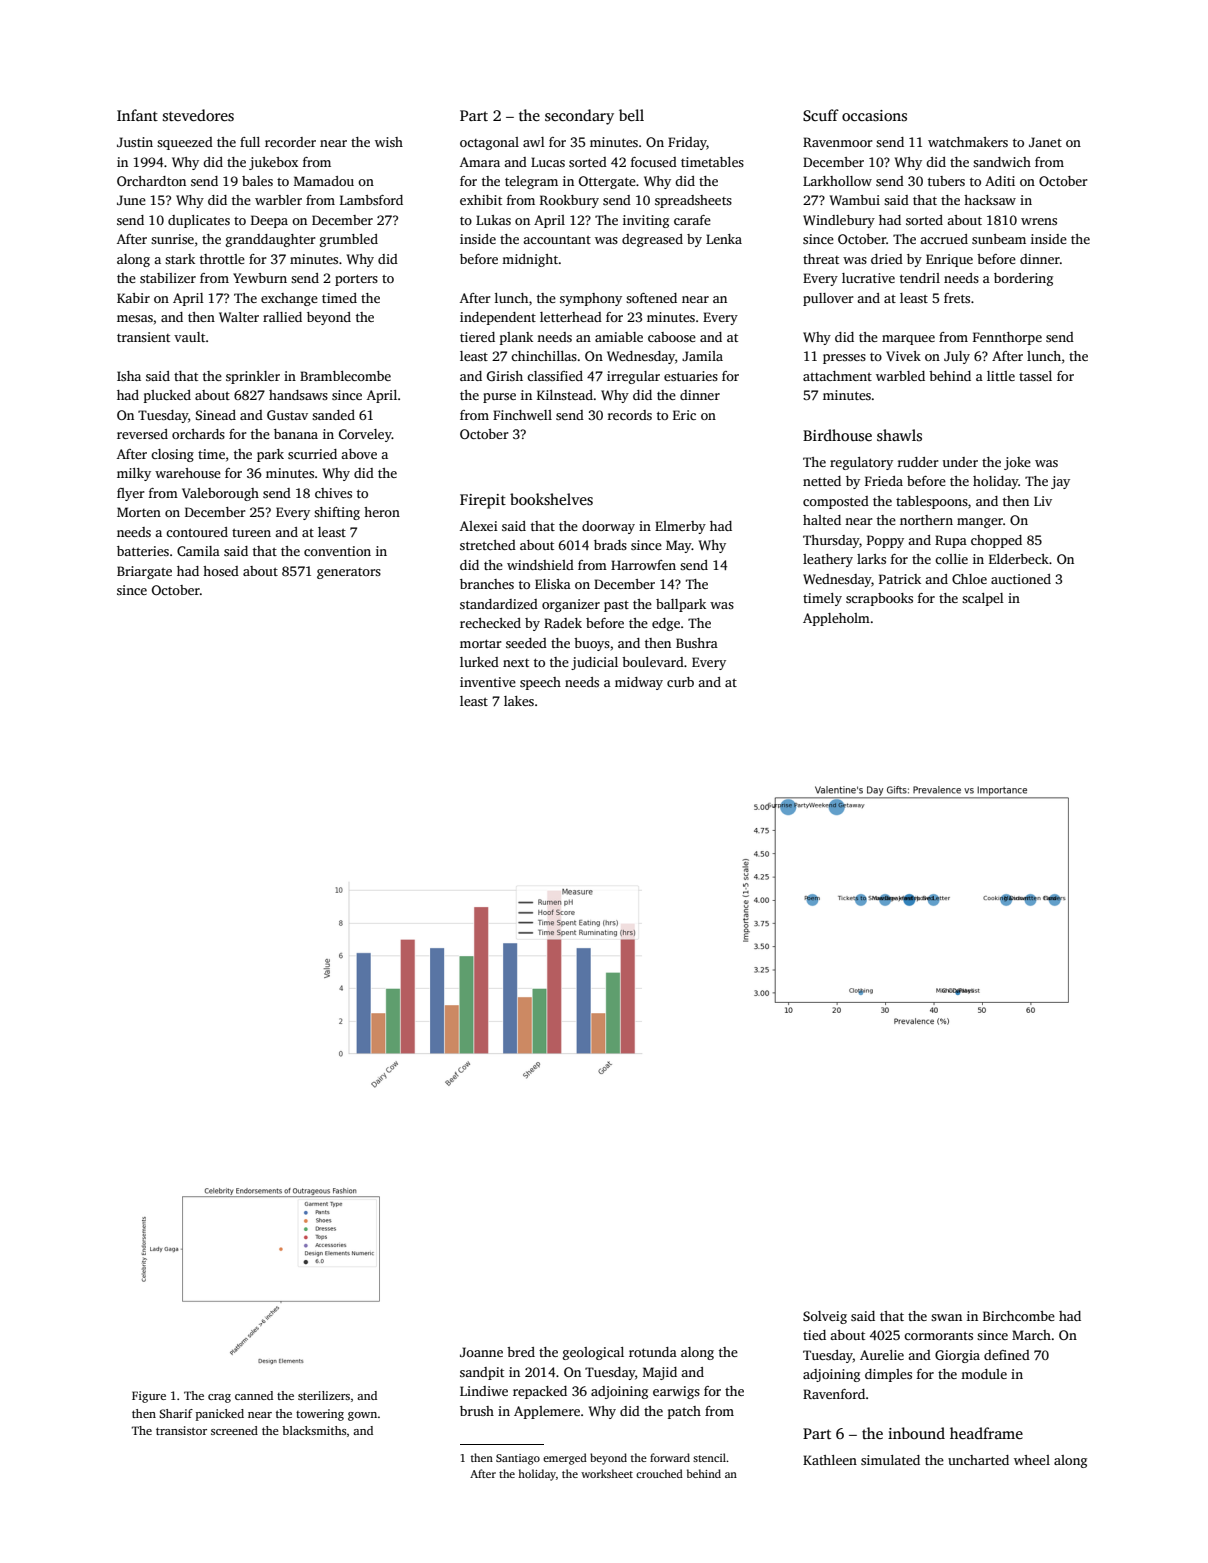 This screenshot has height=1563, width=1208. What do you see at coordinates (821, 115) in the screenshot?
I see `Scuff` at bounding box center [821, 115].
